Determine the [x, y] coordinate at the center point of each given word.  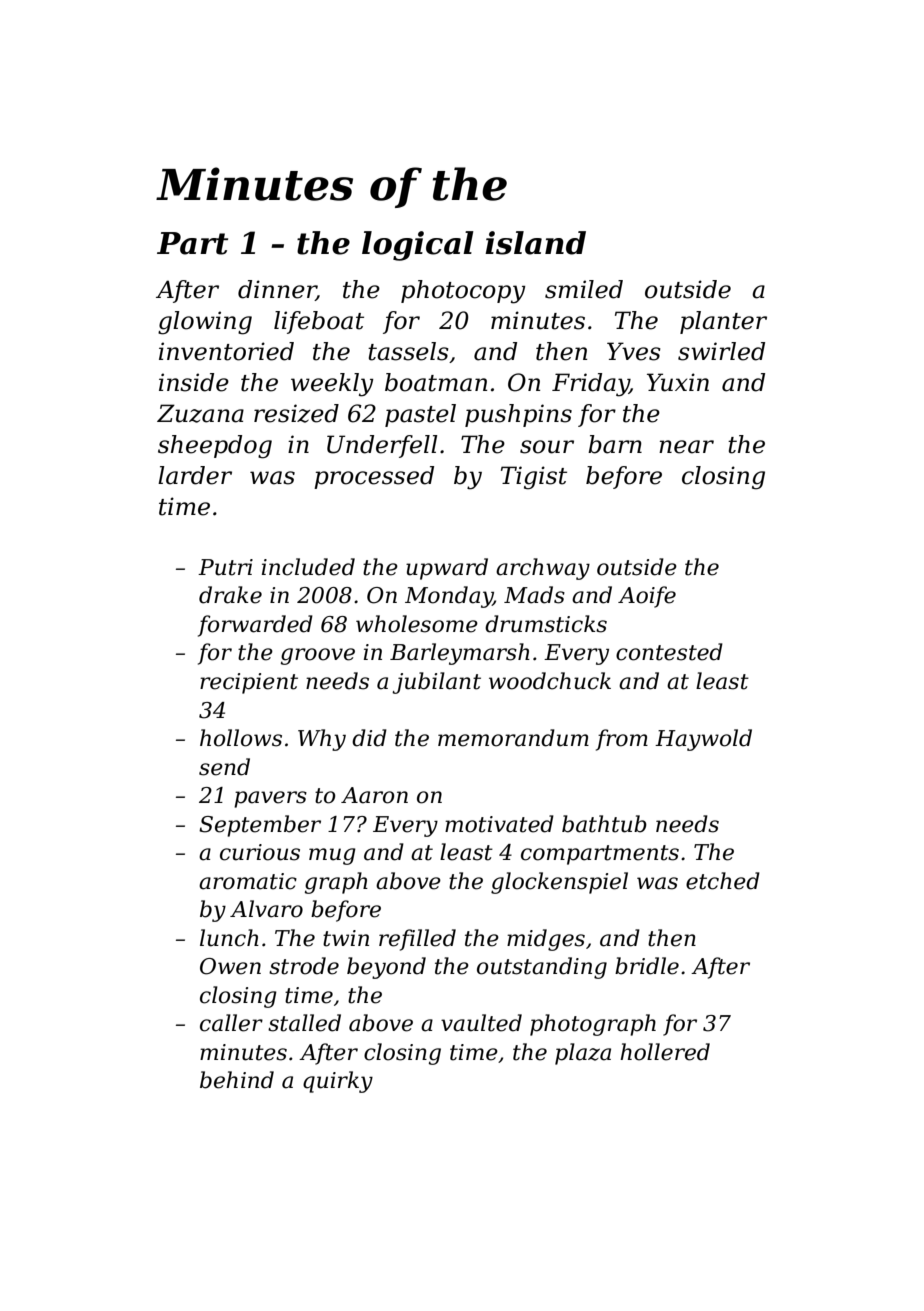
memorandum [513, 738]
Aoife [647, 597]
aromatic [248, 881]
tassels [408, 351]
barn [615, 444]
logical [418, 246]
